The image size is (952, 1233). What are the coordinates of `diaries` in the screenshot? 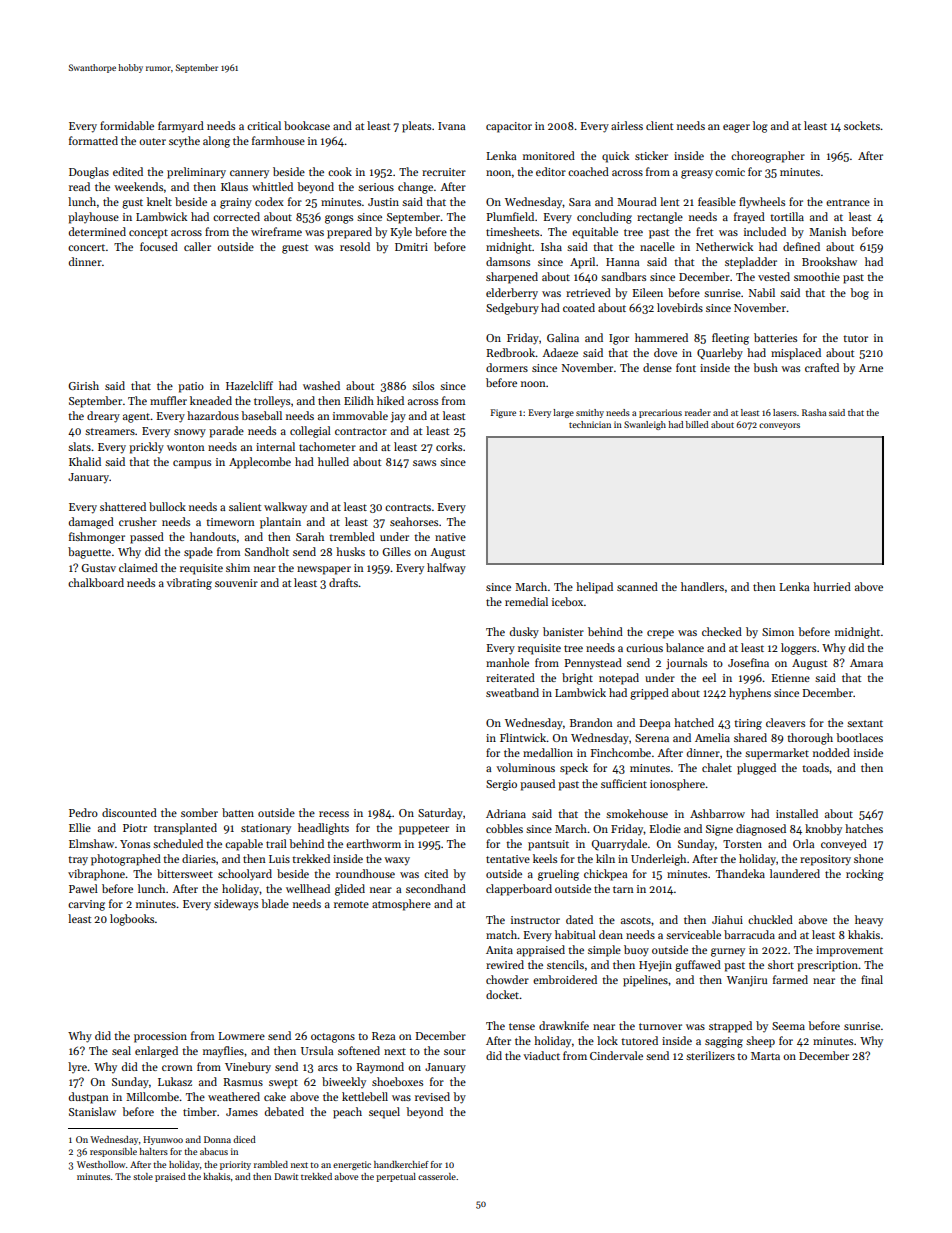 It's located at (199, 858).
